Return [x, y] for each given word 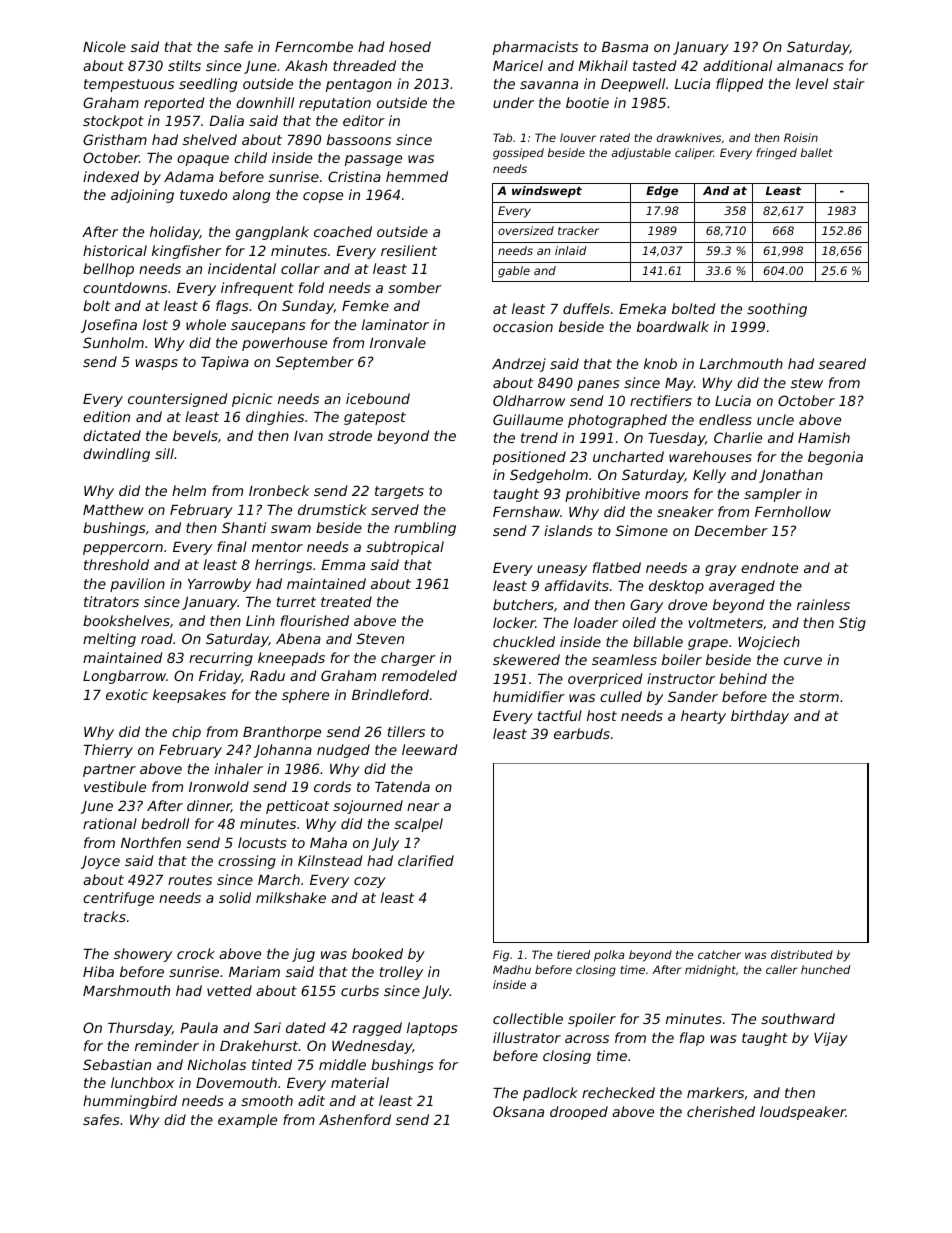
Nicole [104, 46]
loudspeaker [803, 1113]
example [247, 1121]
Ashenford [355, 1119]
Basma [625, 47]
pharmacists [535, 48]
